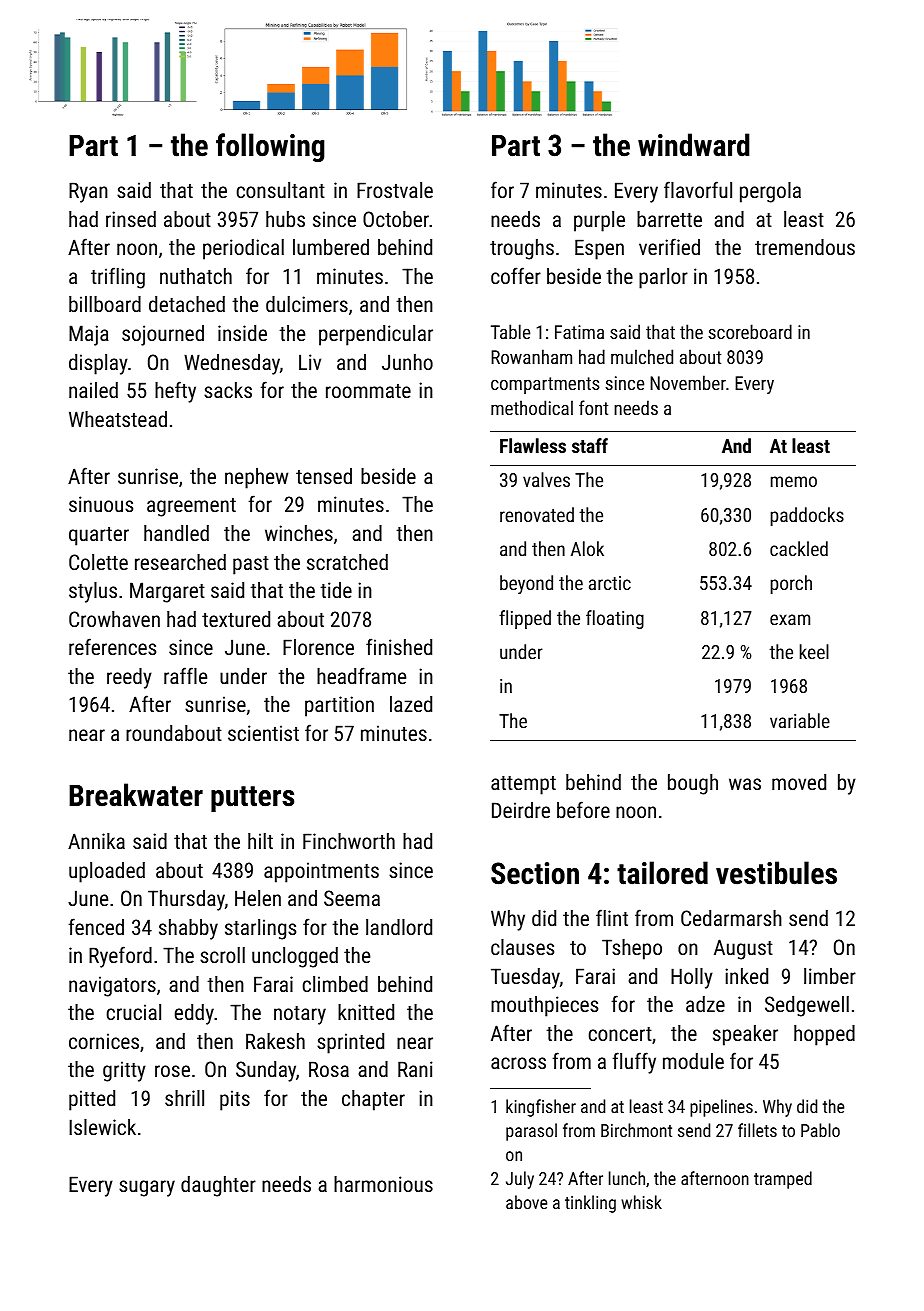 The height and width of the screenshot is (1311, 924). What do you see at coordinates (136, 795) in the screenshot?
I see `Breakwater` at bounding box center [136, 795].
